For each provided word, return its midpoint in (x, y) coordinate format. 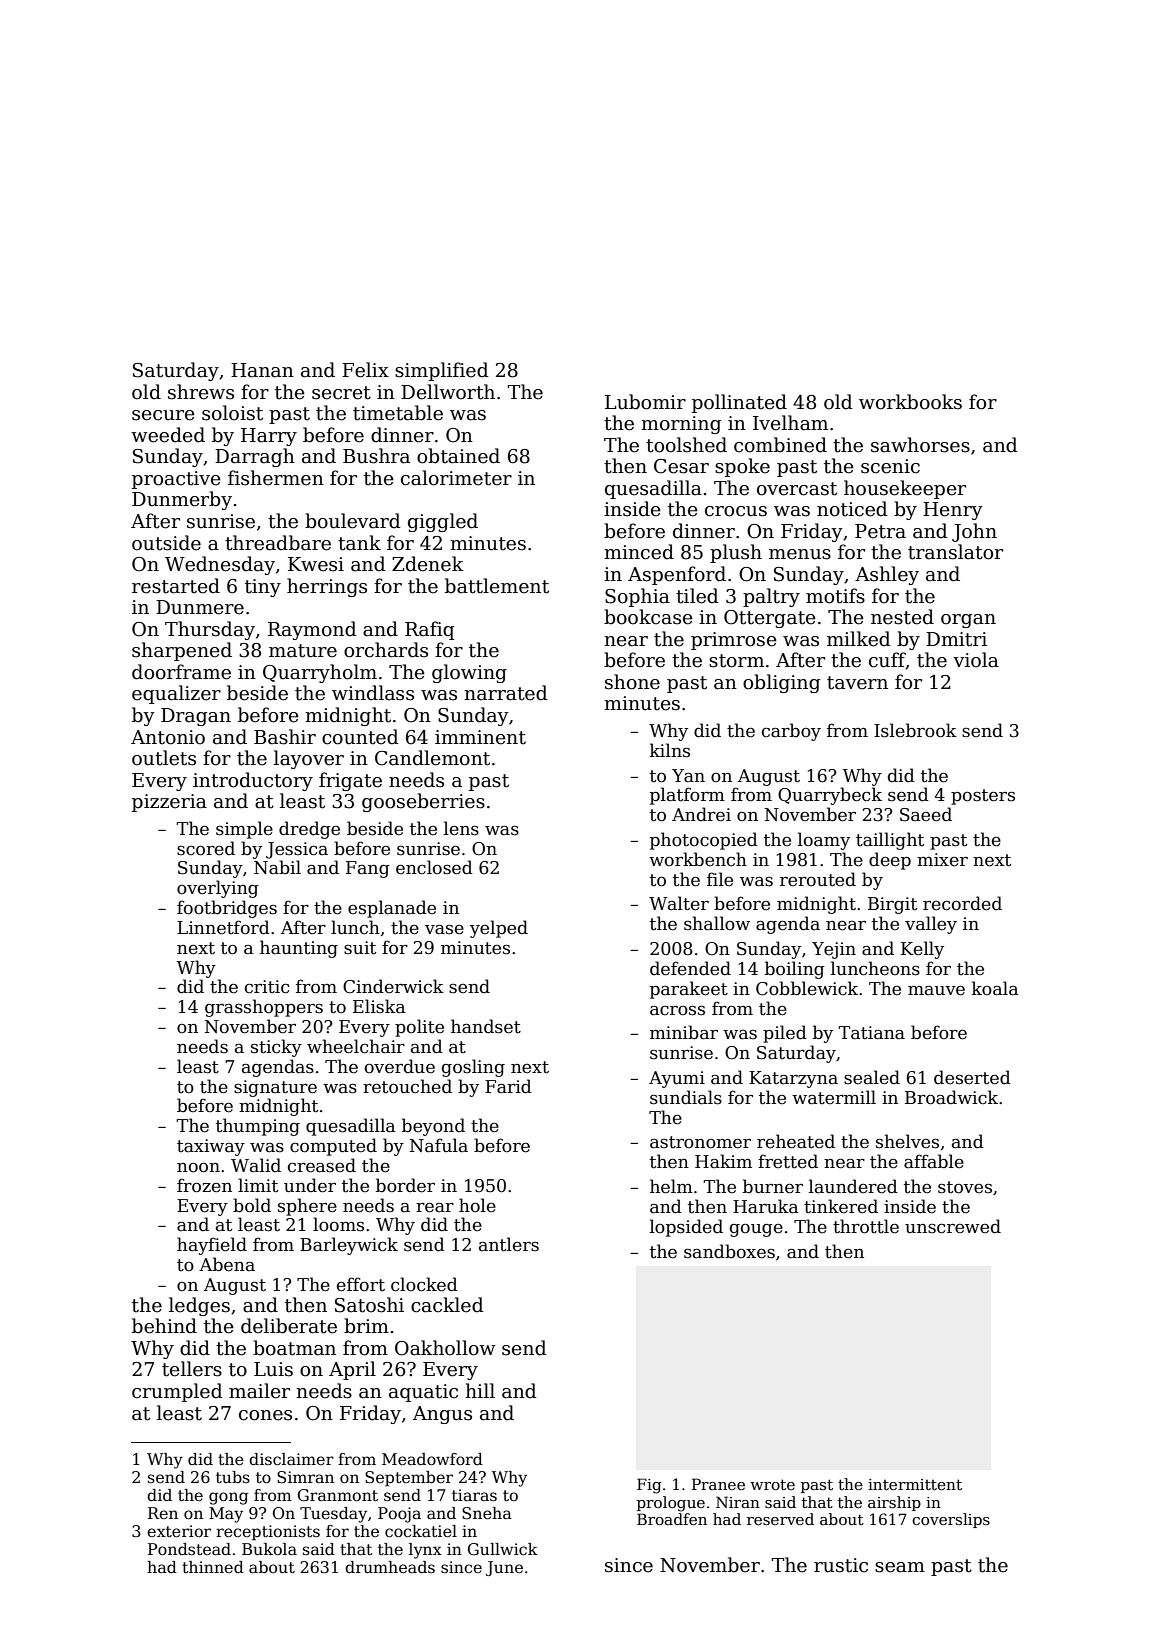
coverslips (951, 1520)
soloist (232, 413)
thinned (213, 1567)
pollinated (739, 403)
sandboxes (729, 1251)
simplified (442, 371)
